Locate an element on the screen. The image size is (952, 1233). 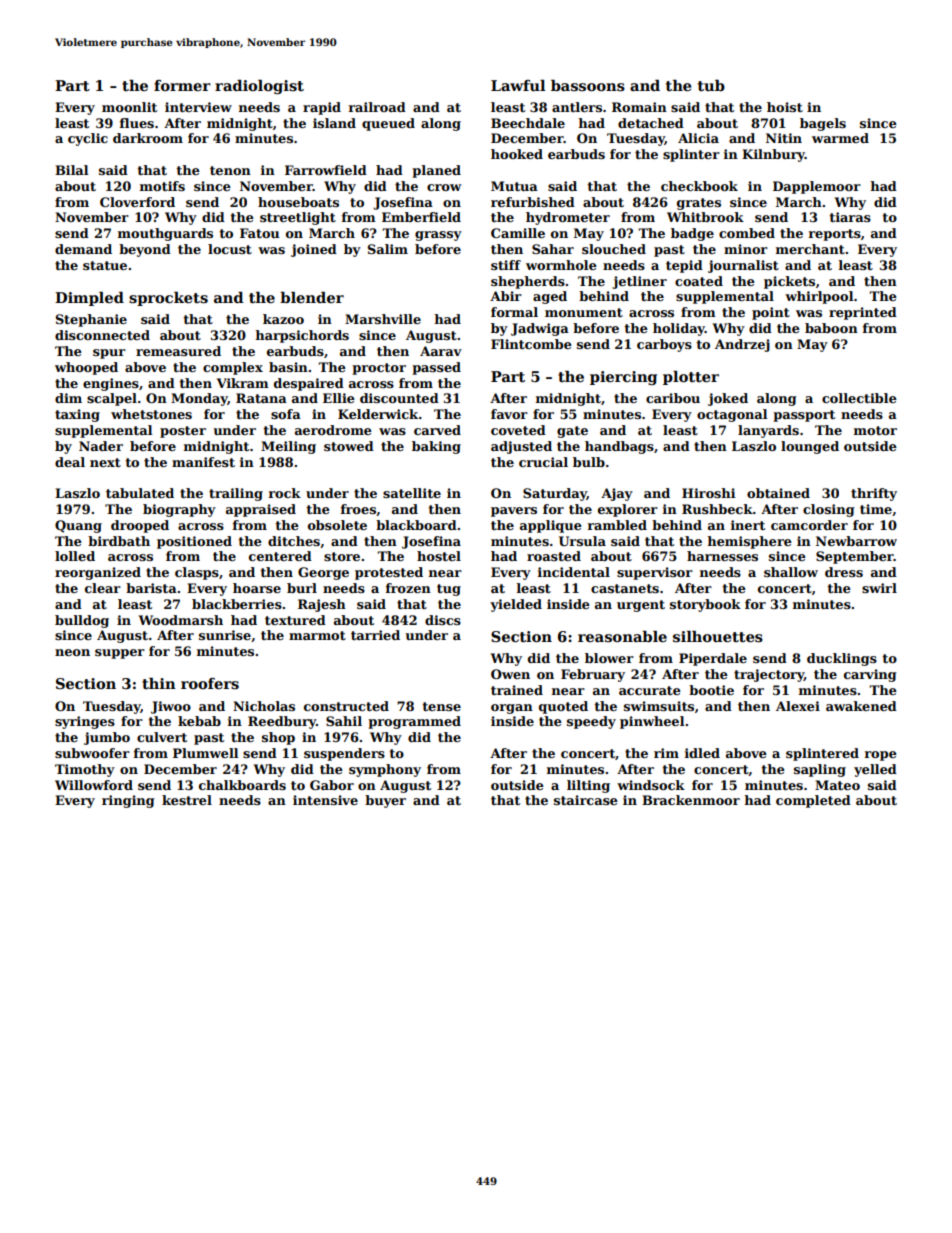
island is located at coordinates (334, 123).
